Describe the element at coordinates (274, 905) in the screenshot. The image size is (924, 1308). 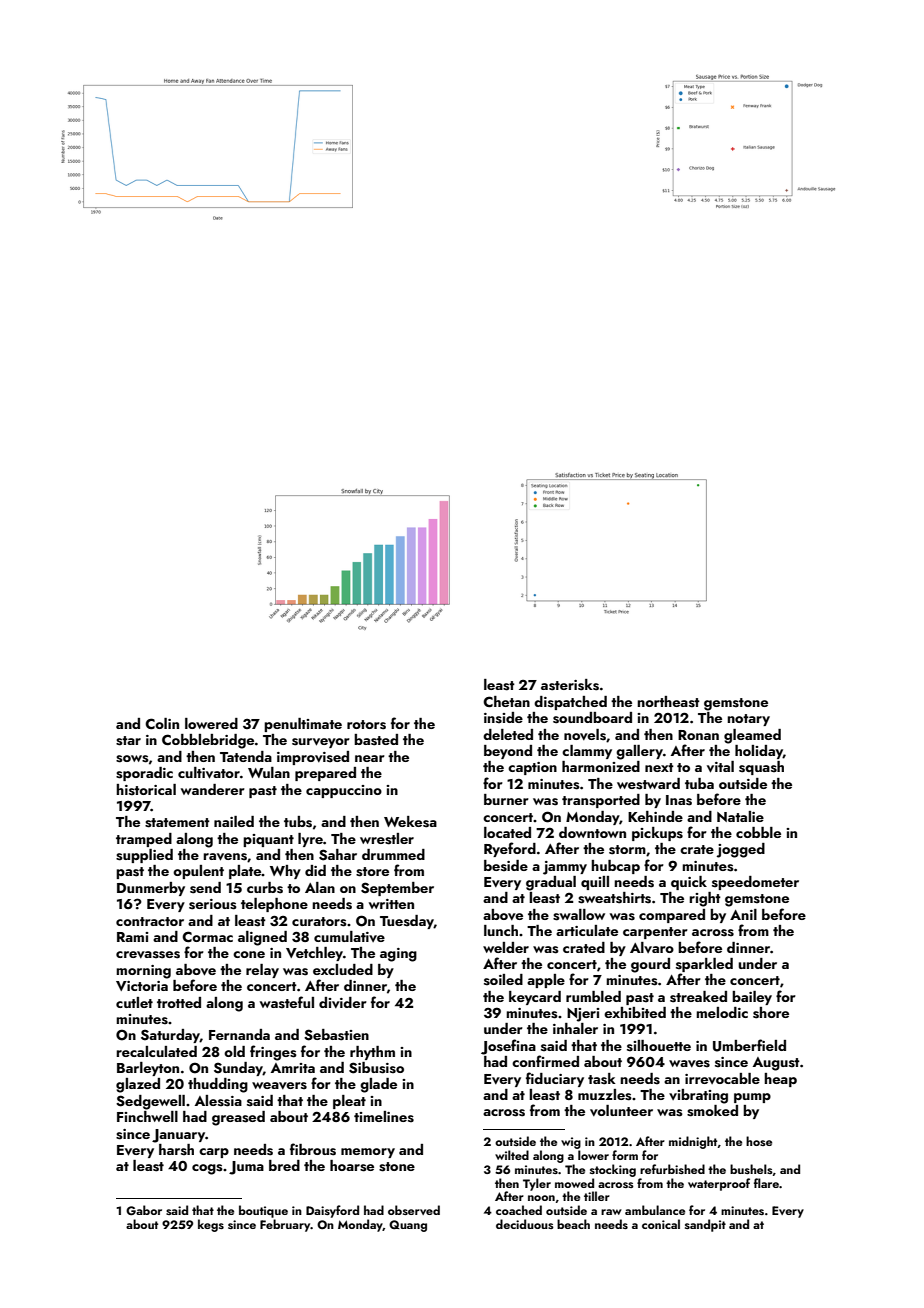
I see `telephone` at that location.
